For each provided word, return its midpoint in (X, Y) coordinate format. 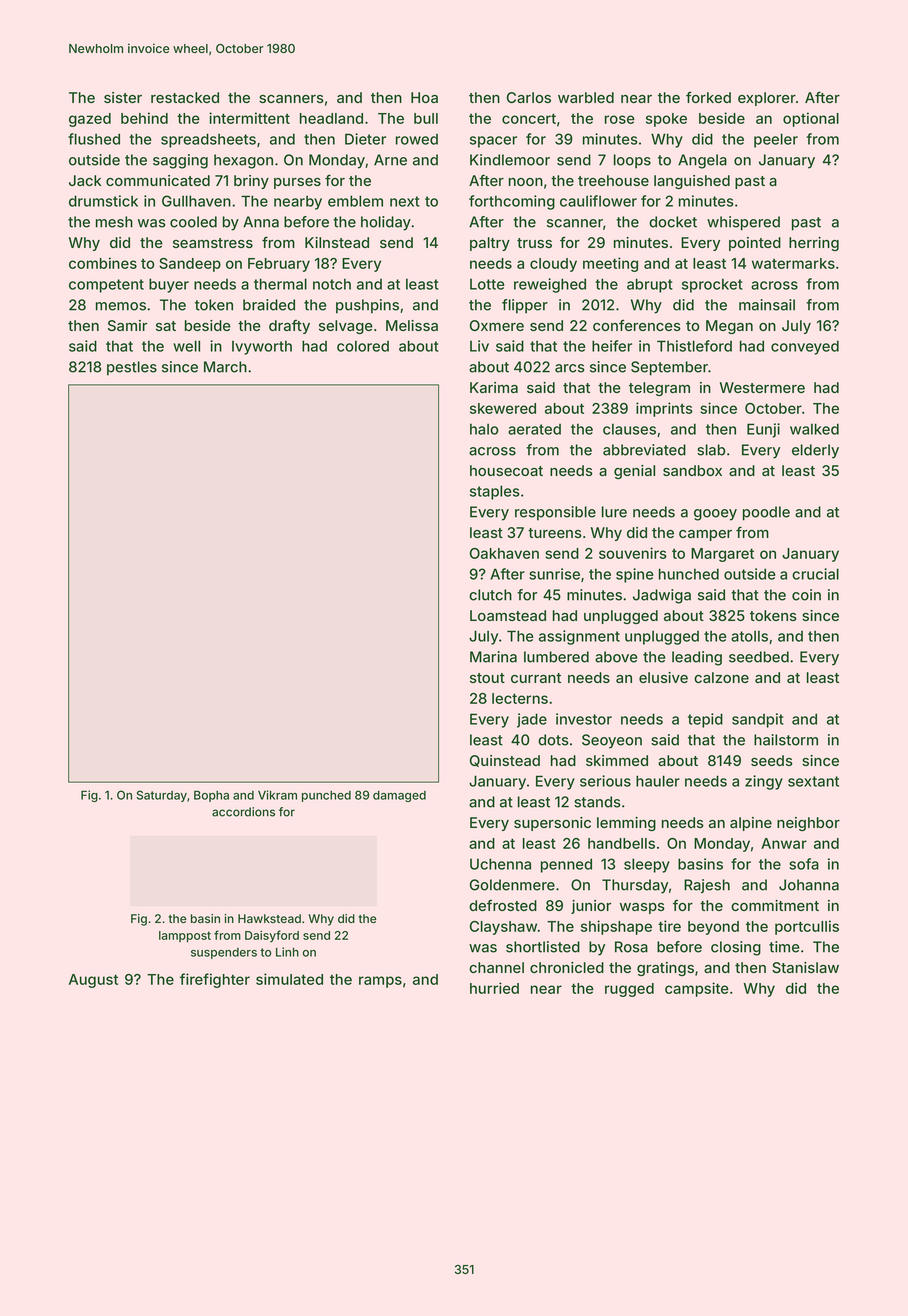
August (93, 981)
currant (536, 678)
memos (121, 306)
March (225, 367)
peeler (776, 140)
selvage (346, 327)
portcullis (807, 927)
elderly (815, 451)
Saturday (161, 796)
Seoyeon (612, 741)
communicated (158, 180)
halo (484, 429)
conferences (637, 325)
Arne (390, 160)
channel (496, 967)
